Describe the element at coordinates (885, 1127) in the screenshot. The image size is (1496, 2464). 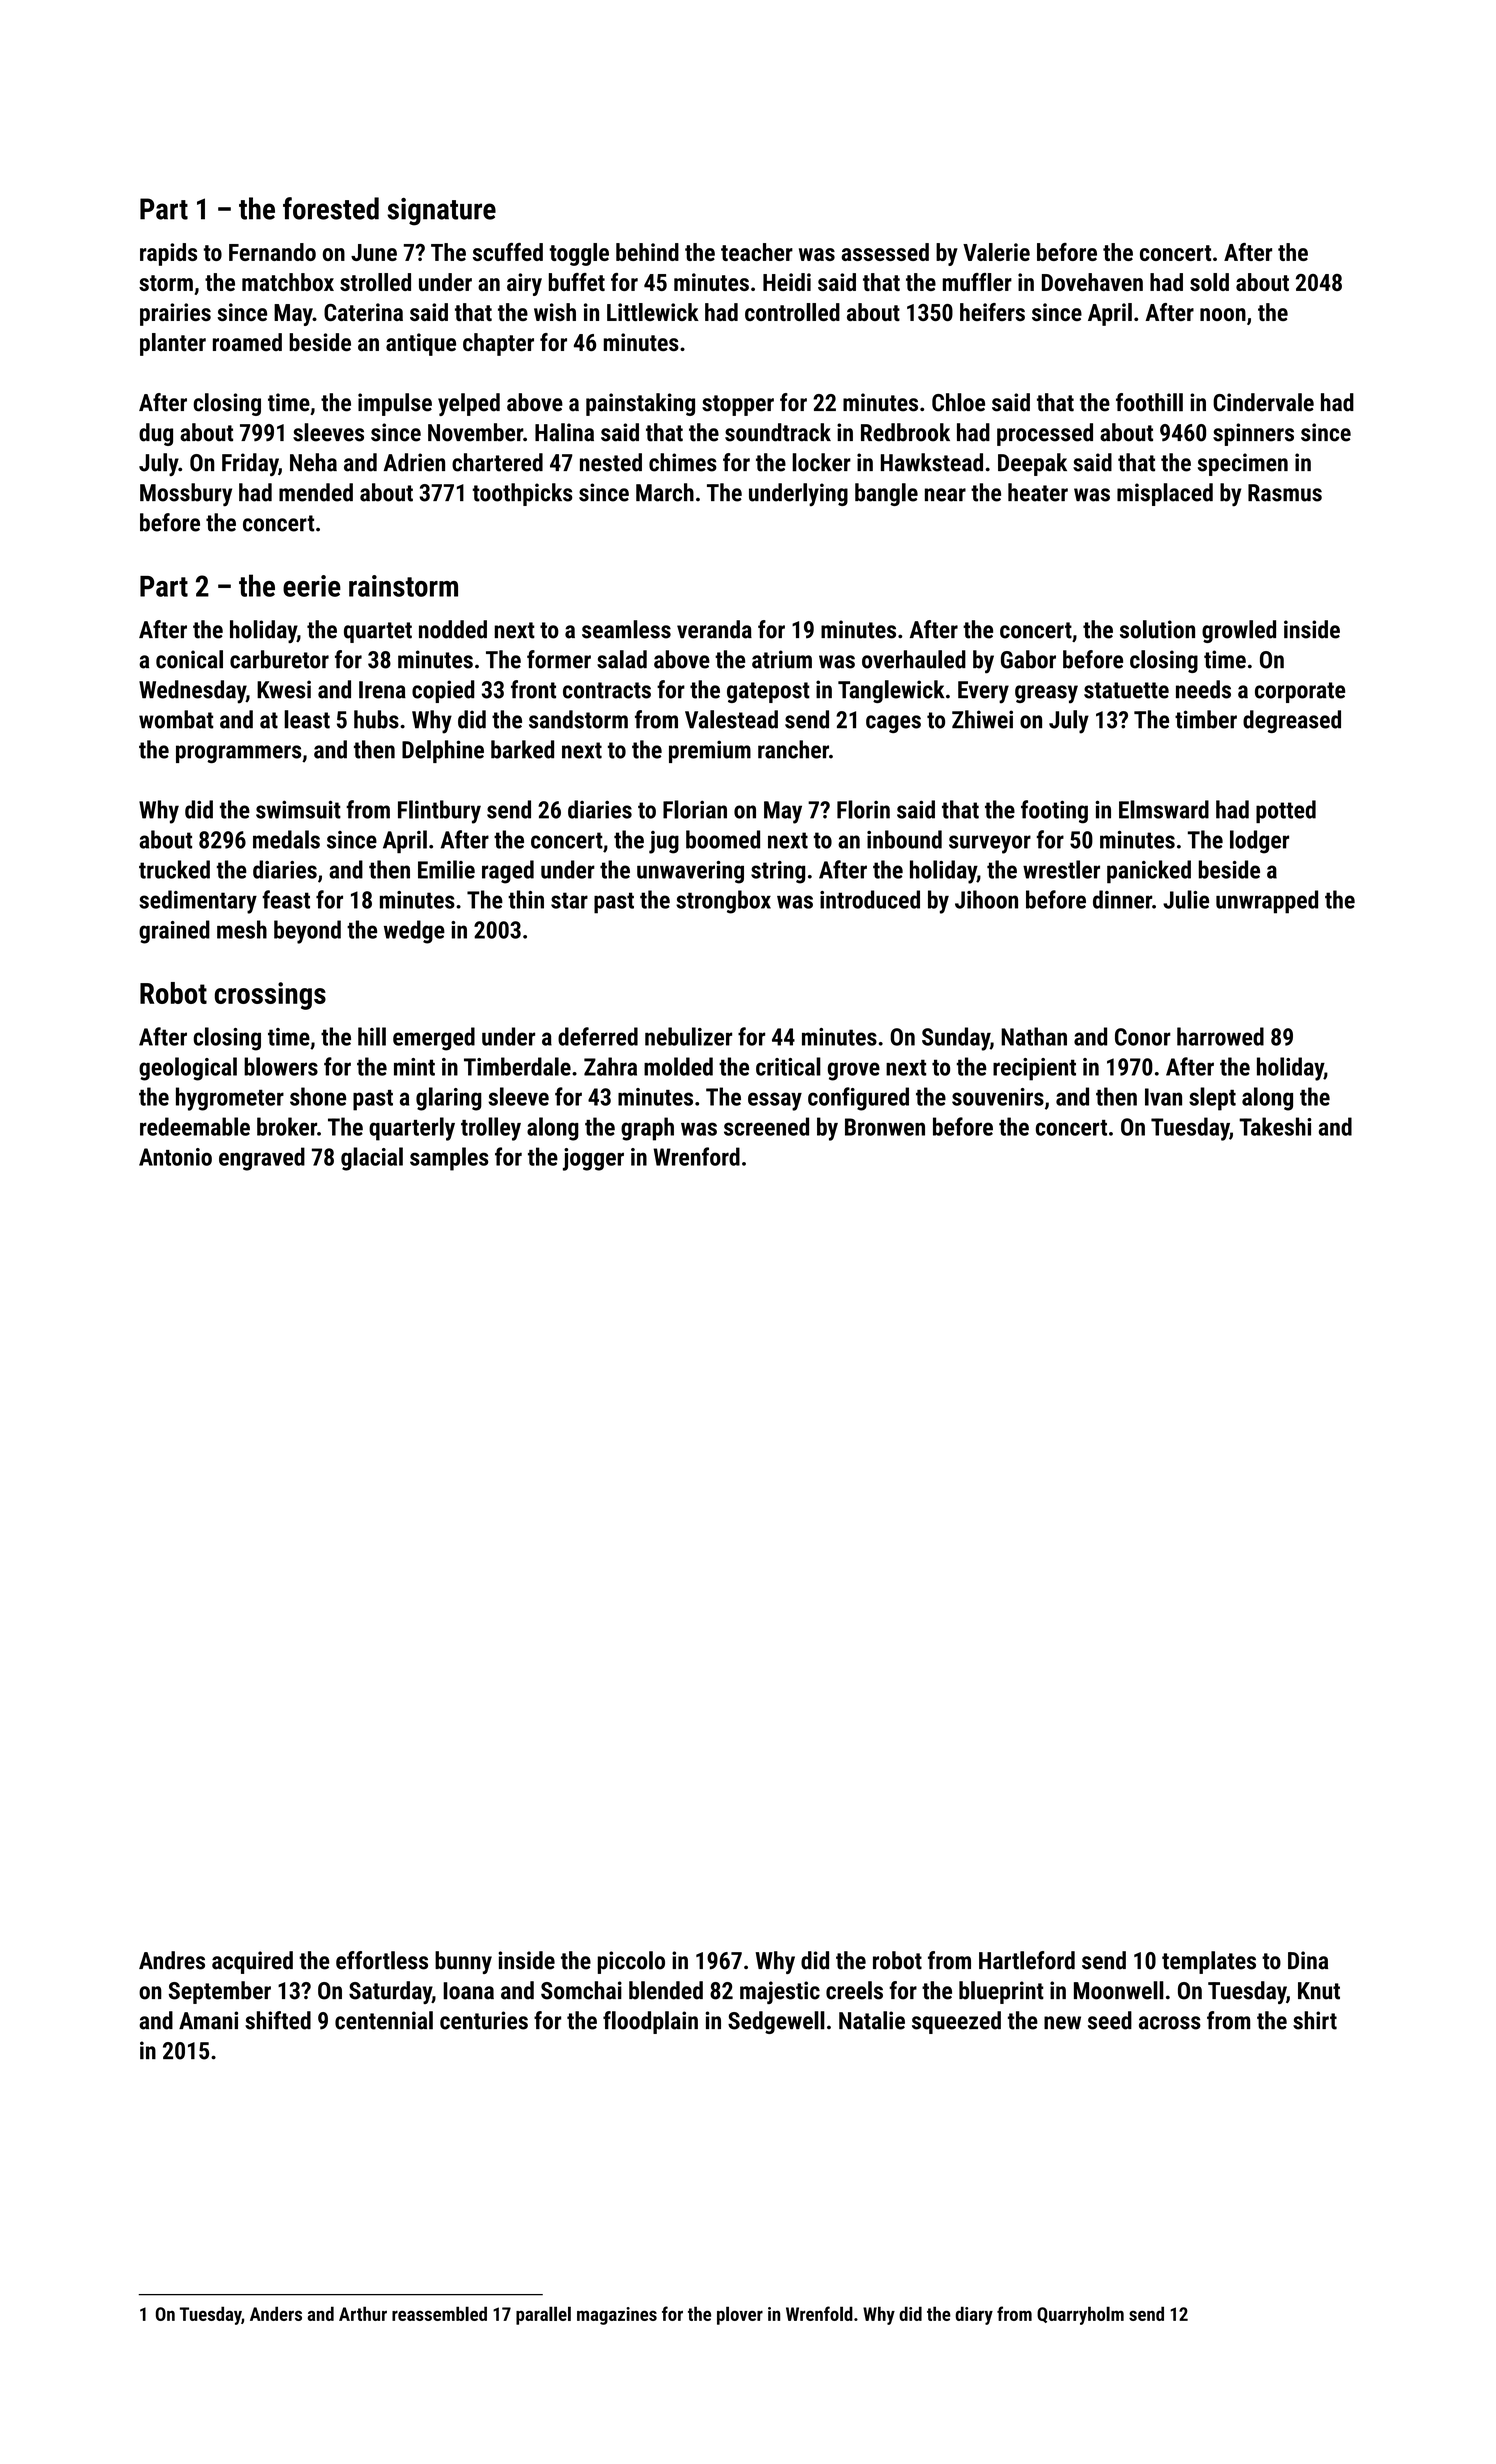
I see `Bronwen` at that location.
